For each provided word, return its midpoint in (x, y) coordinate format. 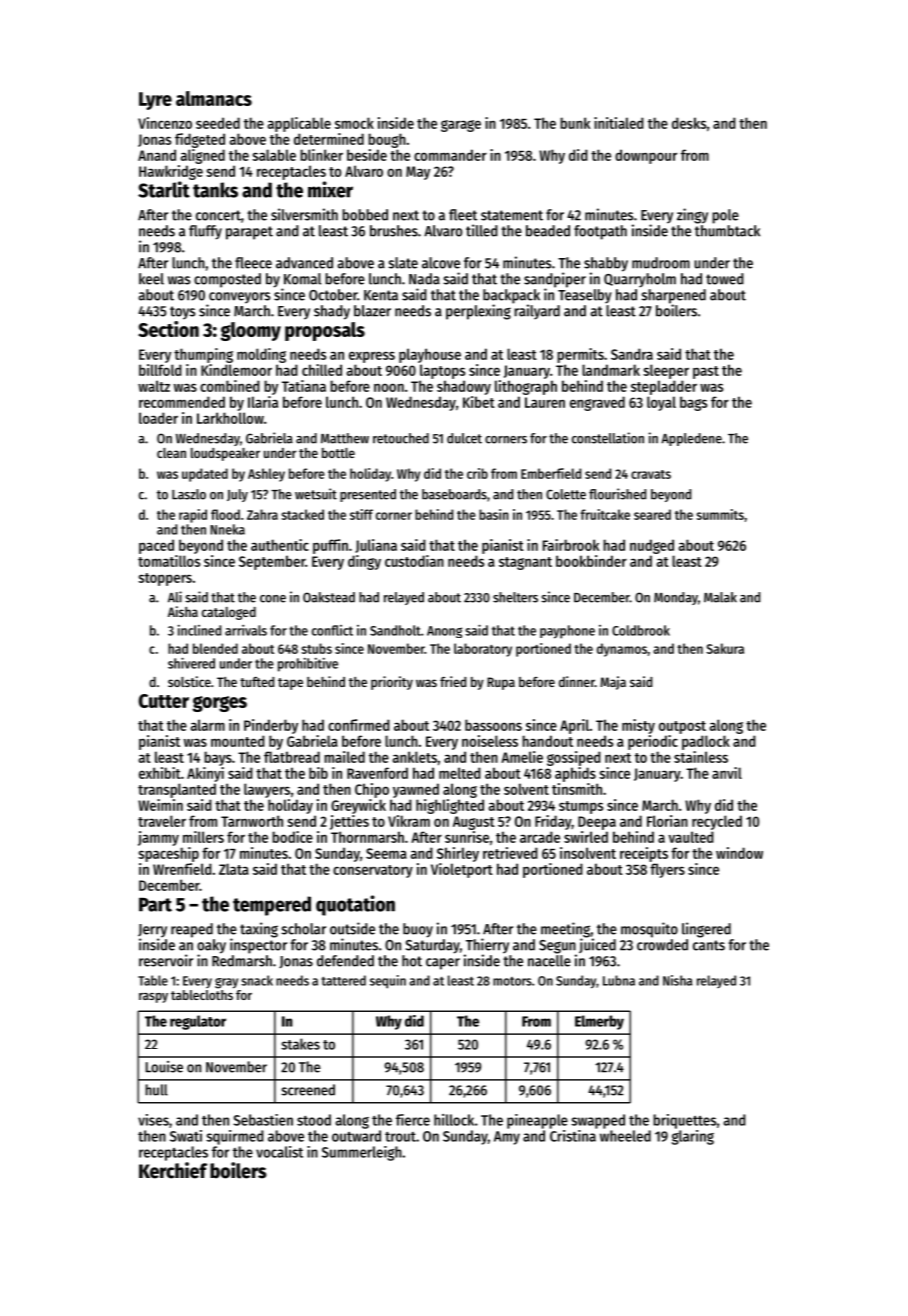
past (706, 372)
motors (512, 981)
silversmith (304, 214)
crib (477, 473)
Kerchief (173, 1170)
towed (725, 279)
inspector (258, 946)
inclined (199, 630)
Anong (444, 632)
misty (638, 726)
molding (261, 355)
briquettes (684, 1121)
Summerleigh (362, 1153)
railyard (537, 312)
